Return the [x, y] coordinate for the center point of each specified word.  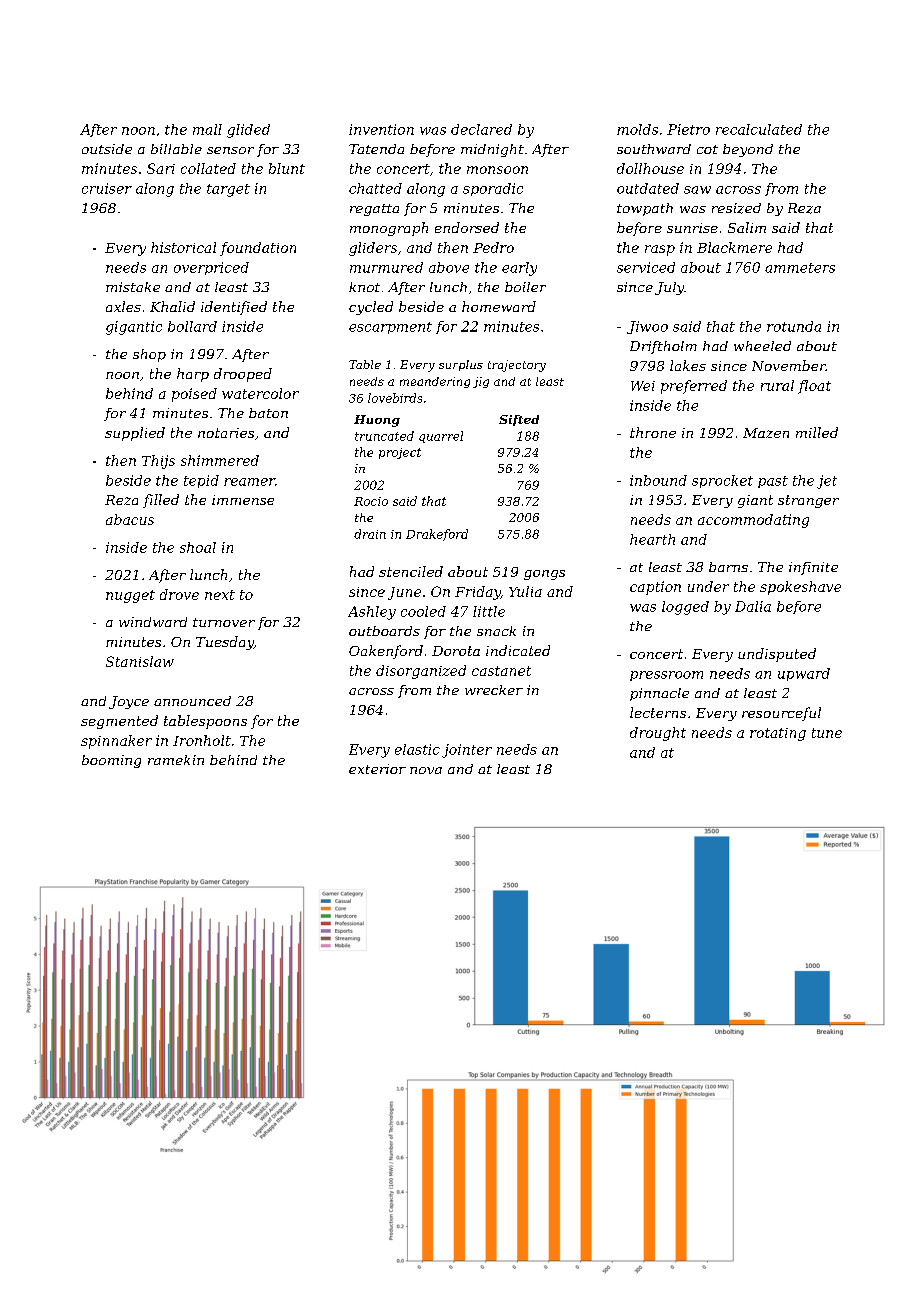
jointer [467, 751]
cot [707, 149]
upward [804, 674]
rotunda [794, 326]
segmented [119, 722]
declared [481, 129]
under [708, 586]
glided [248, 131]
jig [481, 382]
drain [370, 534]
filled [161, 501]
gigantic [134, 328]
